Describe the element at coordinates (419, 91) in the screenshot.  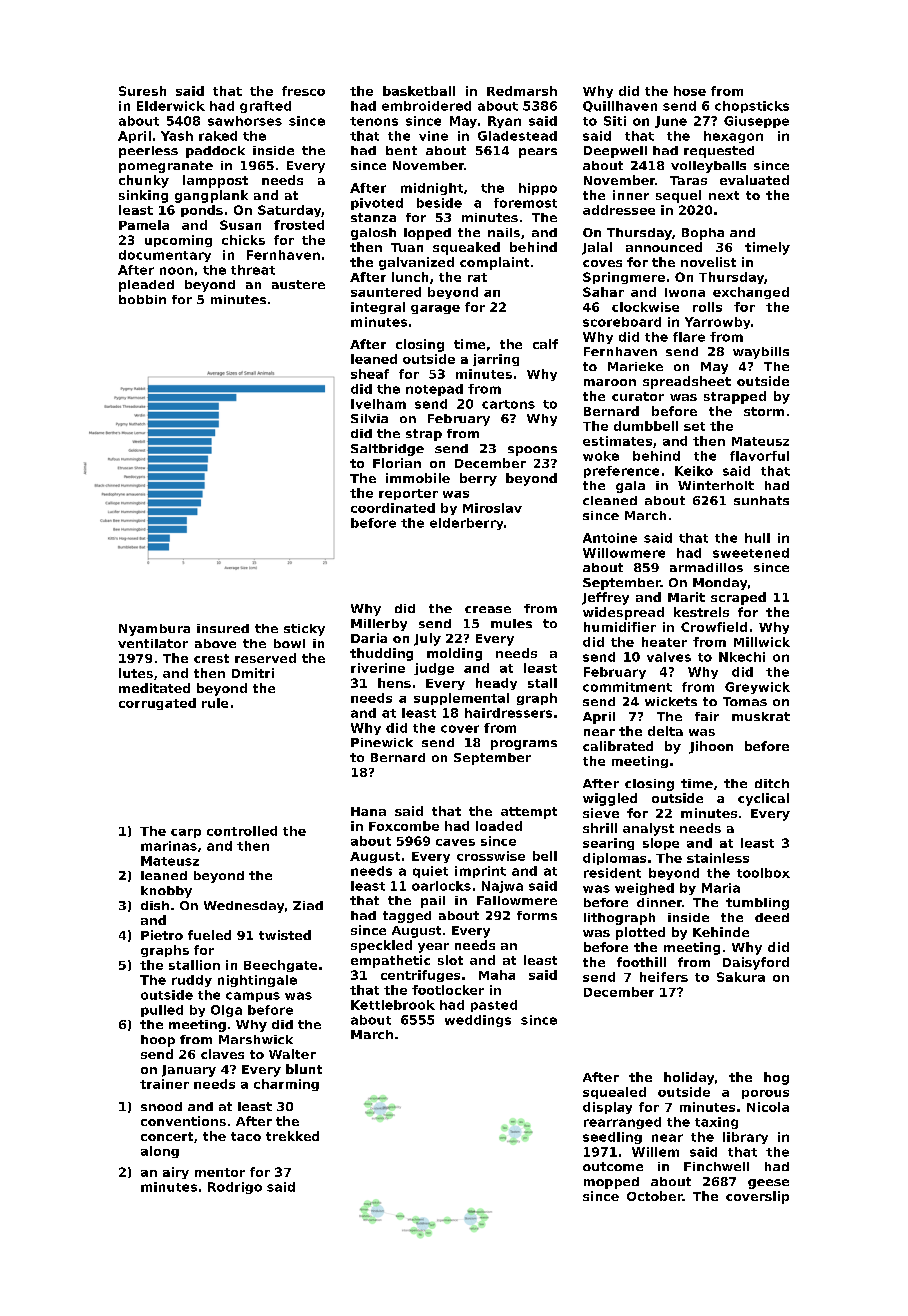
I see `basketball` at that location.
